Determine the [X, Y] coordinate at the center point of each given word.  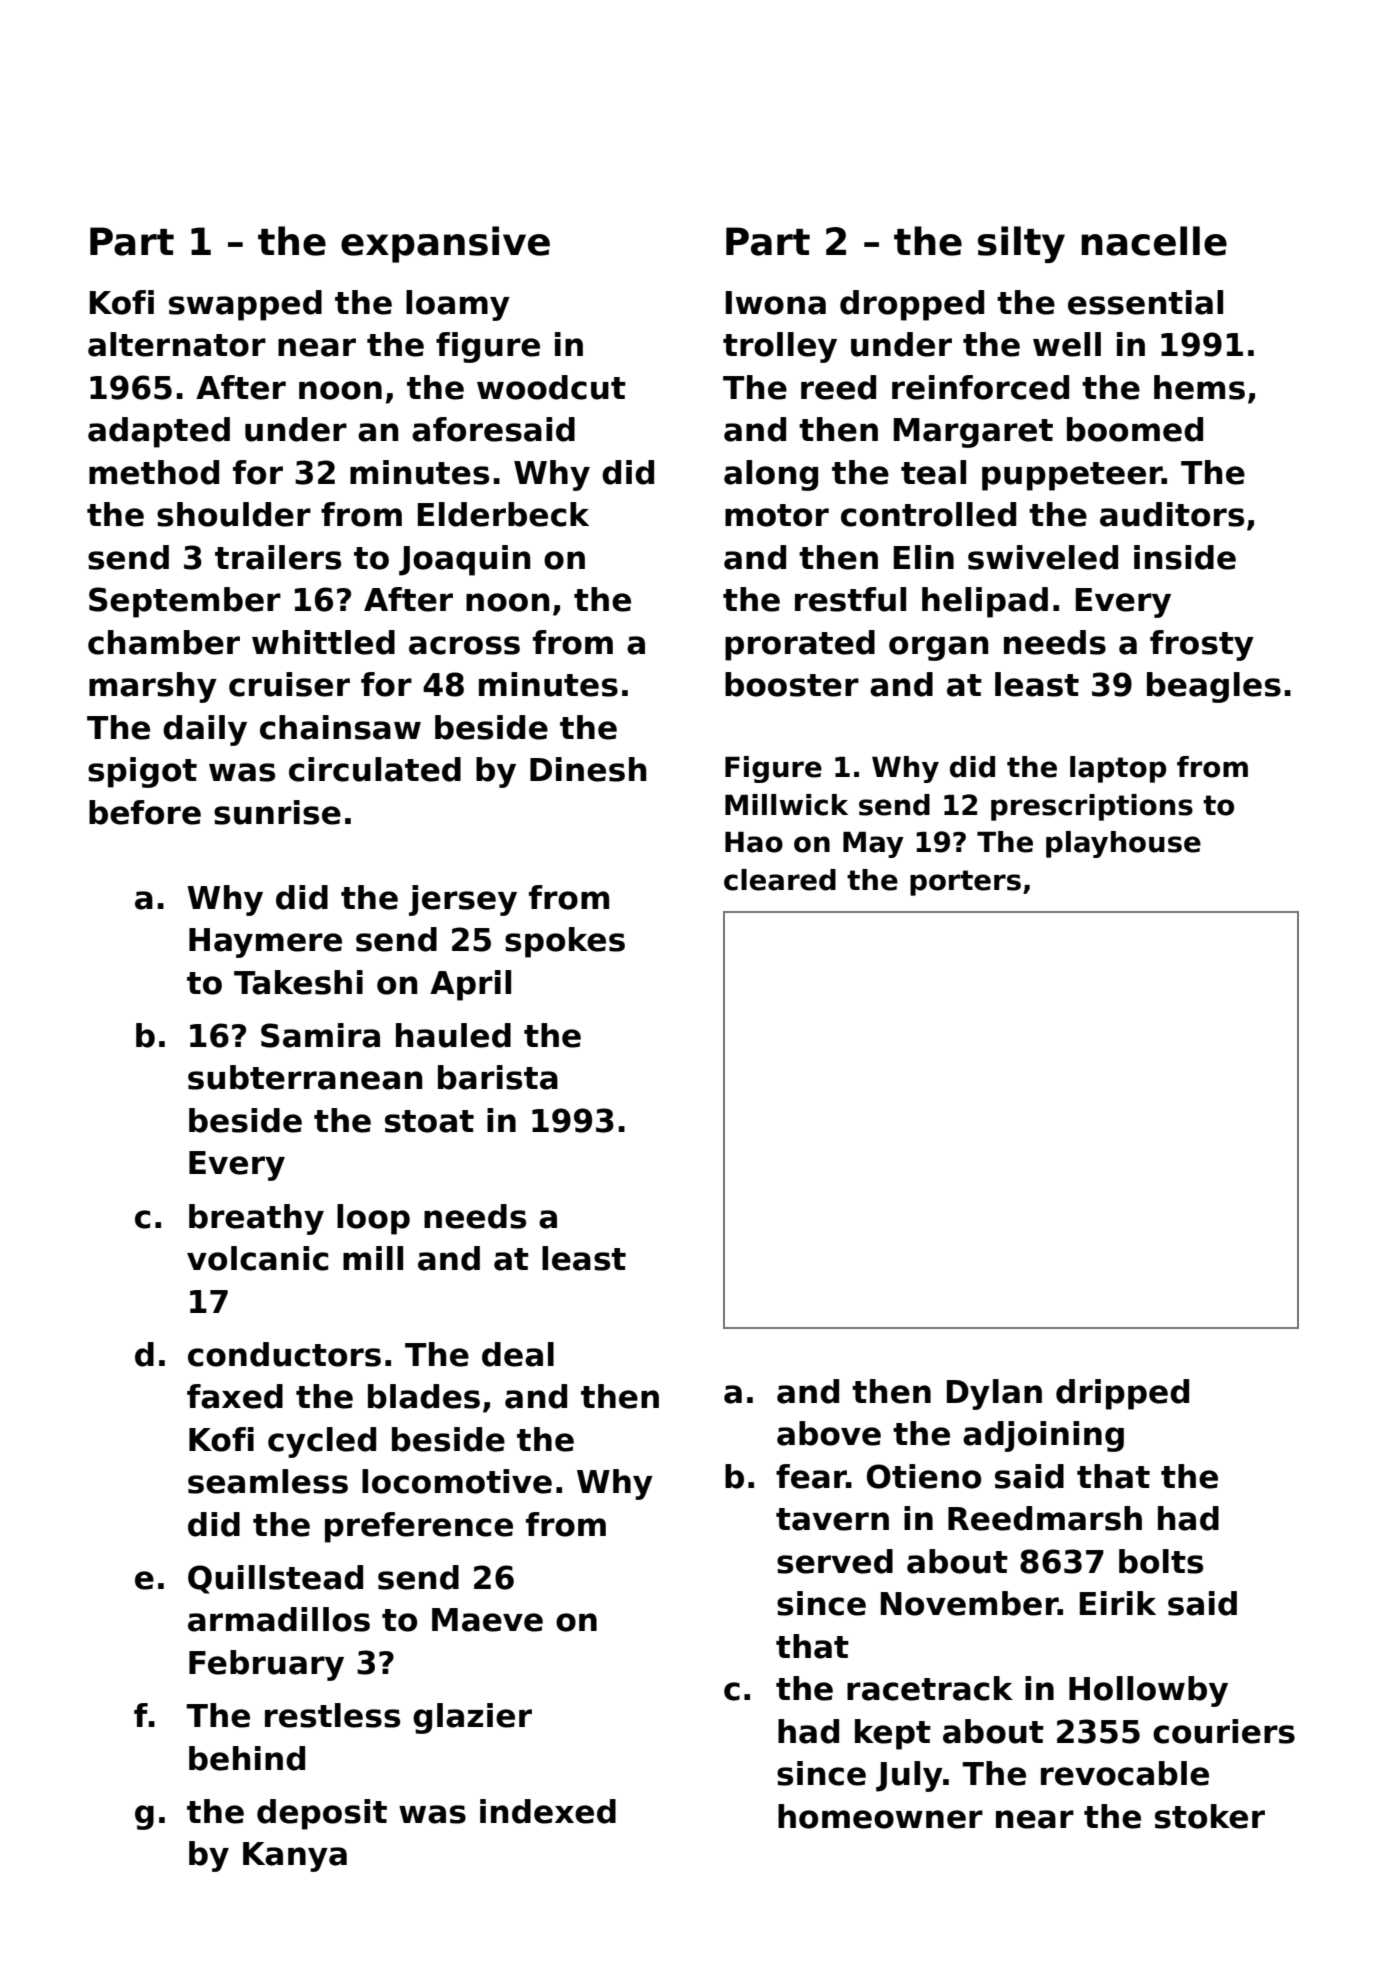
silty [1021, 244]
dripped [1122, 1394]
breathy [256, 1219]
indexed [548, 1811]
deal [518, 1354]
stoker [1210, 1816]
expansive [445, 244]
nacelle [1154, 241]
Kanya [295, 1857]
